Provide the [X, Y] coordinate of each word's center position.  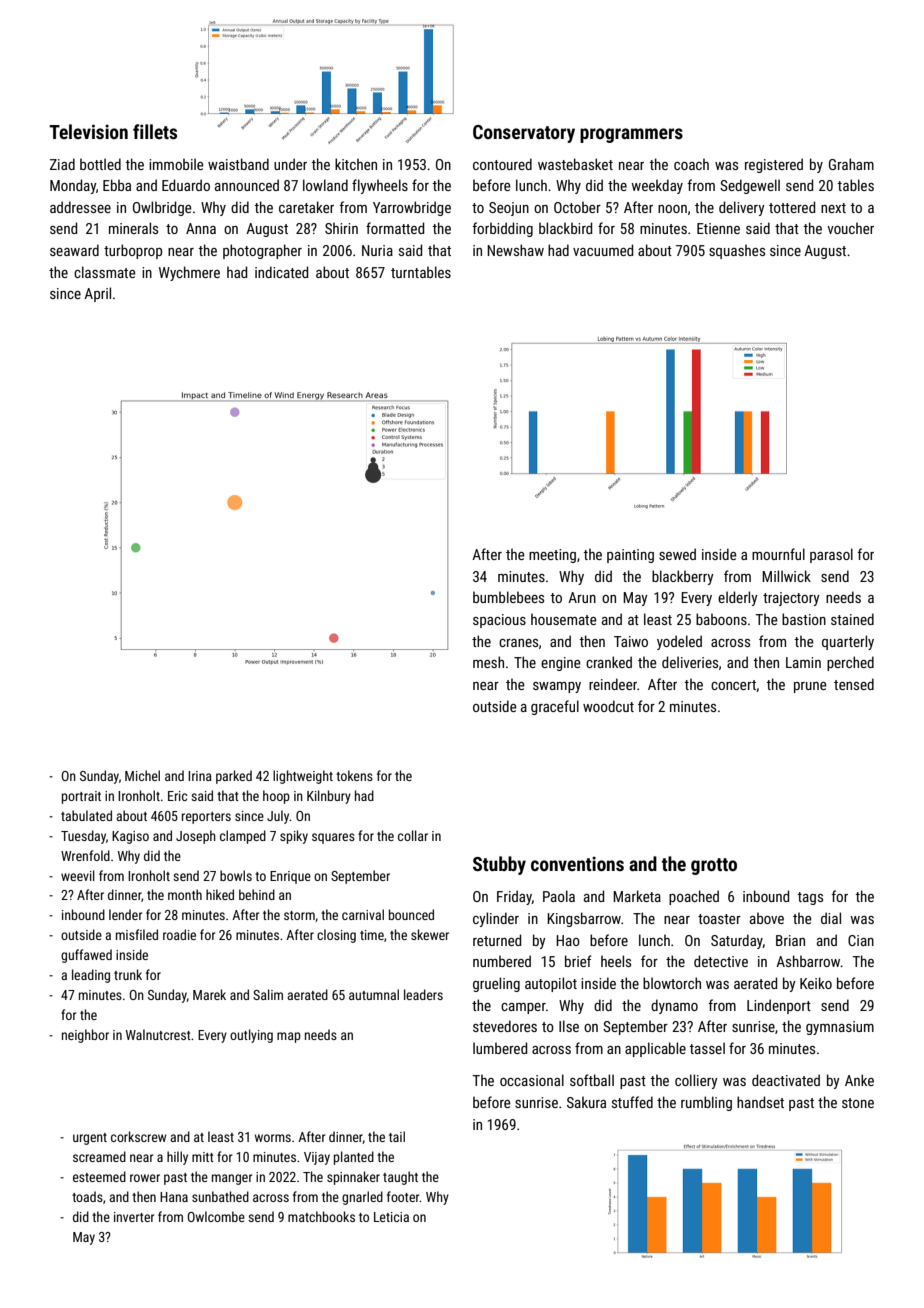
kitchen [356, 164]
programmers [631, 135]
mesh [488, 662]
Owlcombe [216, 1216]
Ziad [62, 164]
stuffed [632, 1102]
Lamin [803, 662]
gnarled [362, 1198]
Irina [200, 776]
